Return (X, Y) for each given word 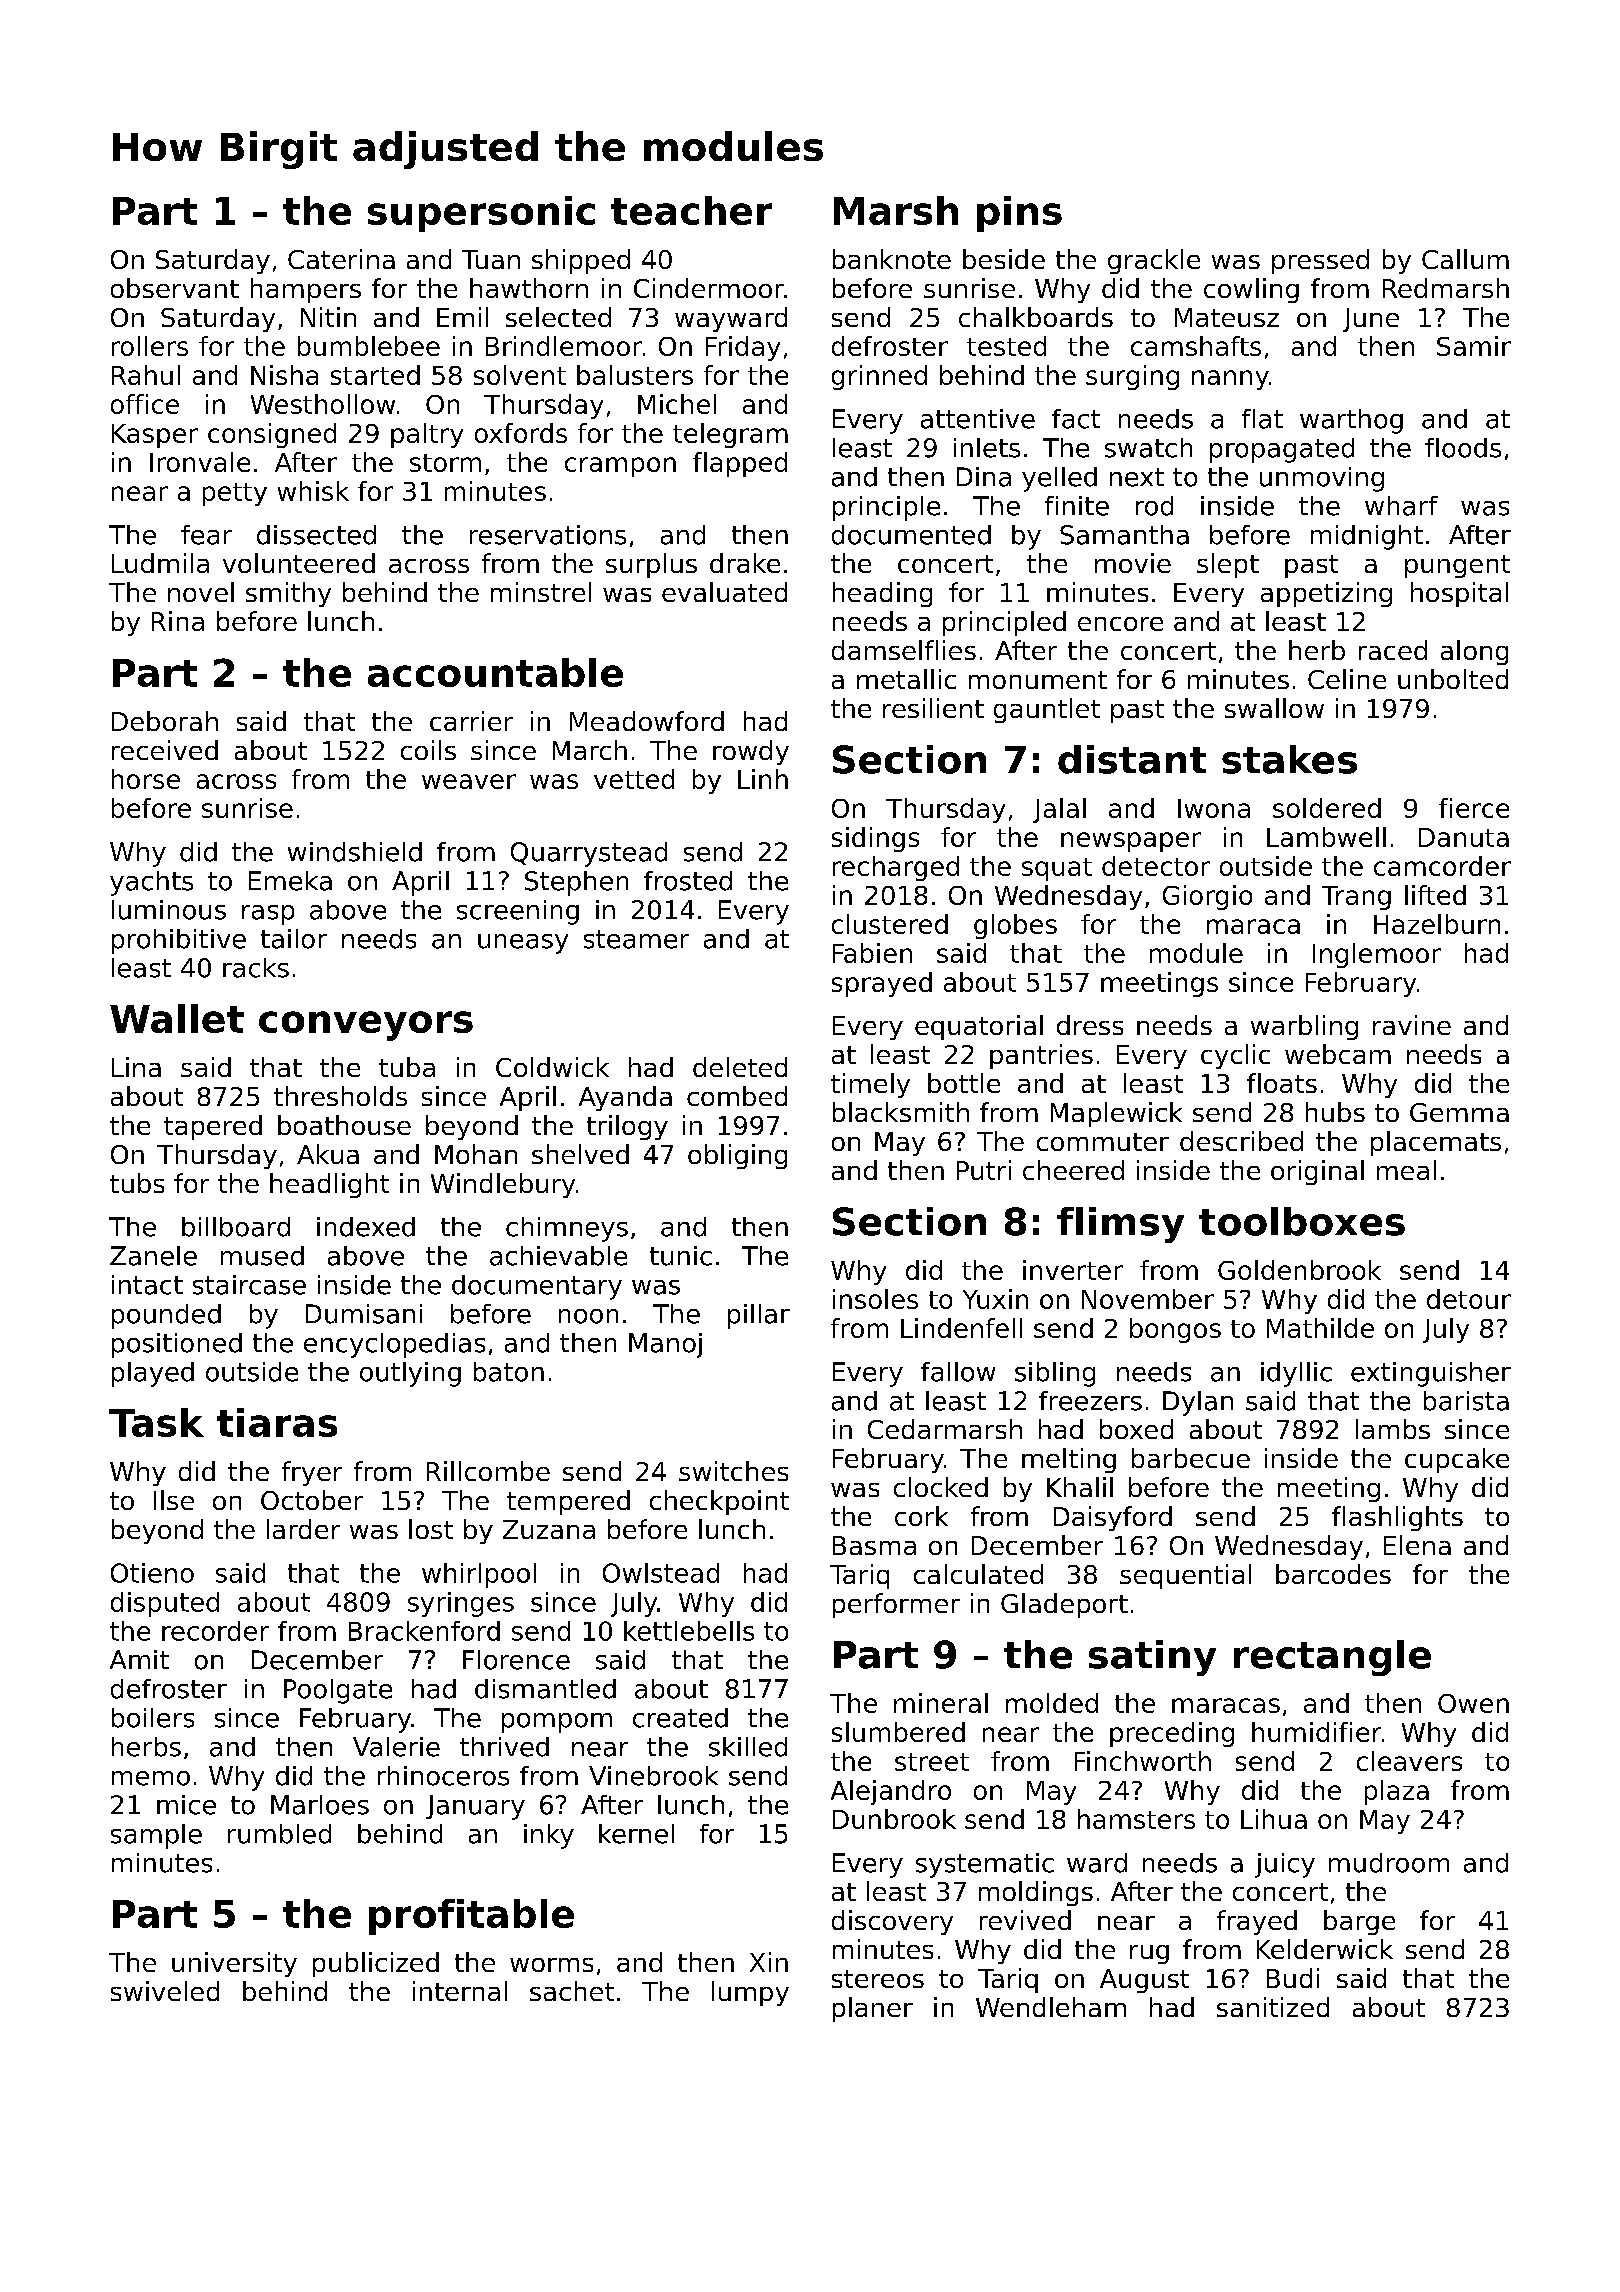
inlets (987, 448)
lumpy (750, 1993)
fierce (1474, 808)
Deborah (165, 721)
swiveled (165, 1991)
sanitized (1273, 2007)
